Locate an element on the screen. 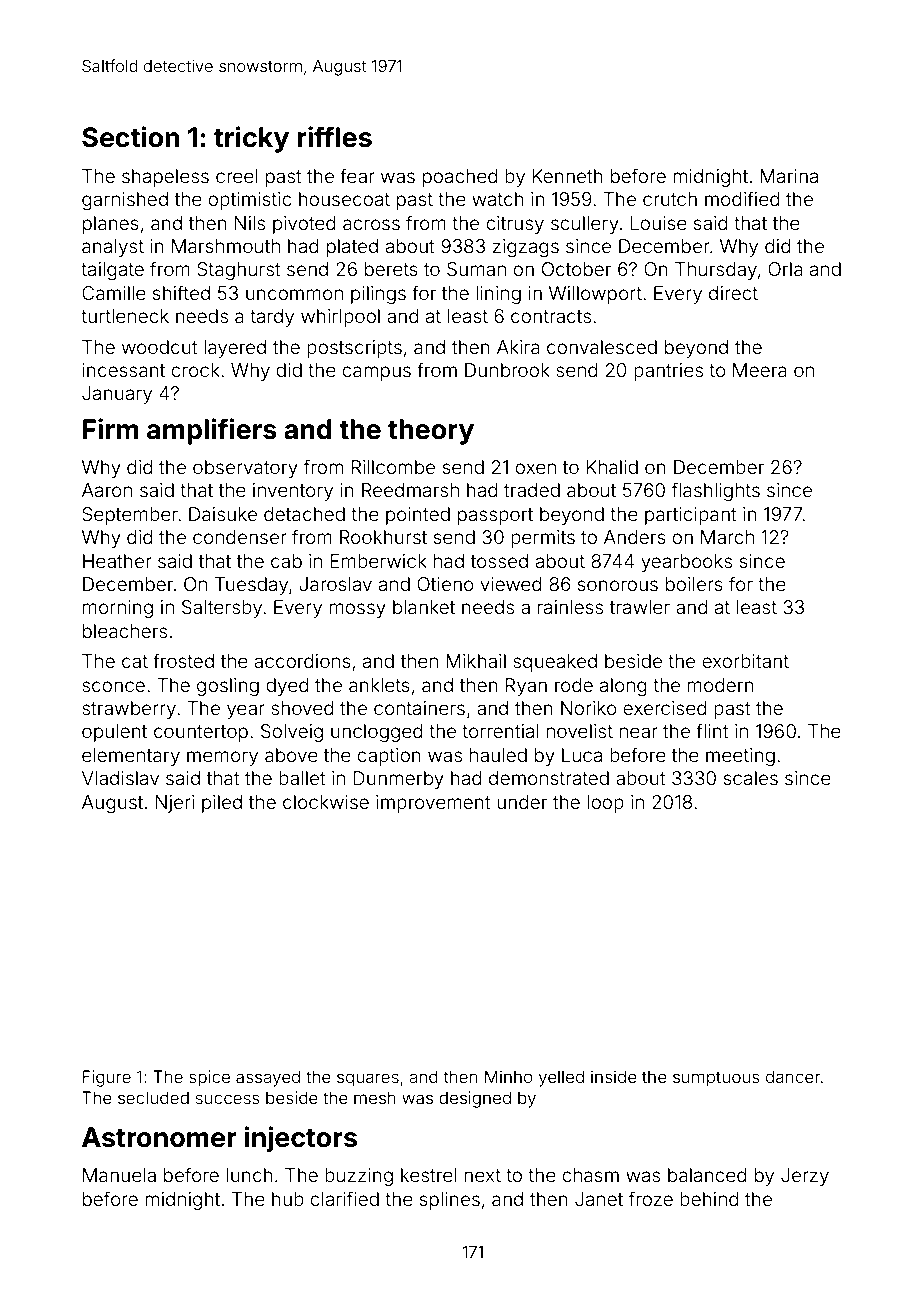 This screenshot has height=1308, width=924. Nils is located at coordinates (249, 223).
